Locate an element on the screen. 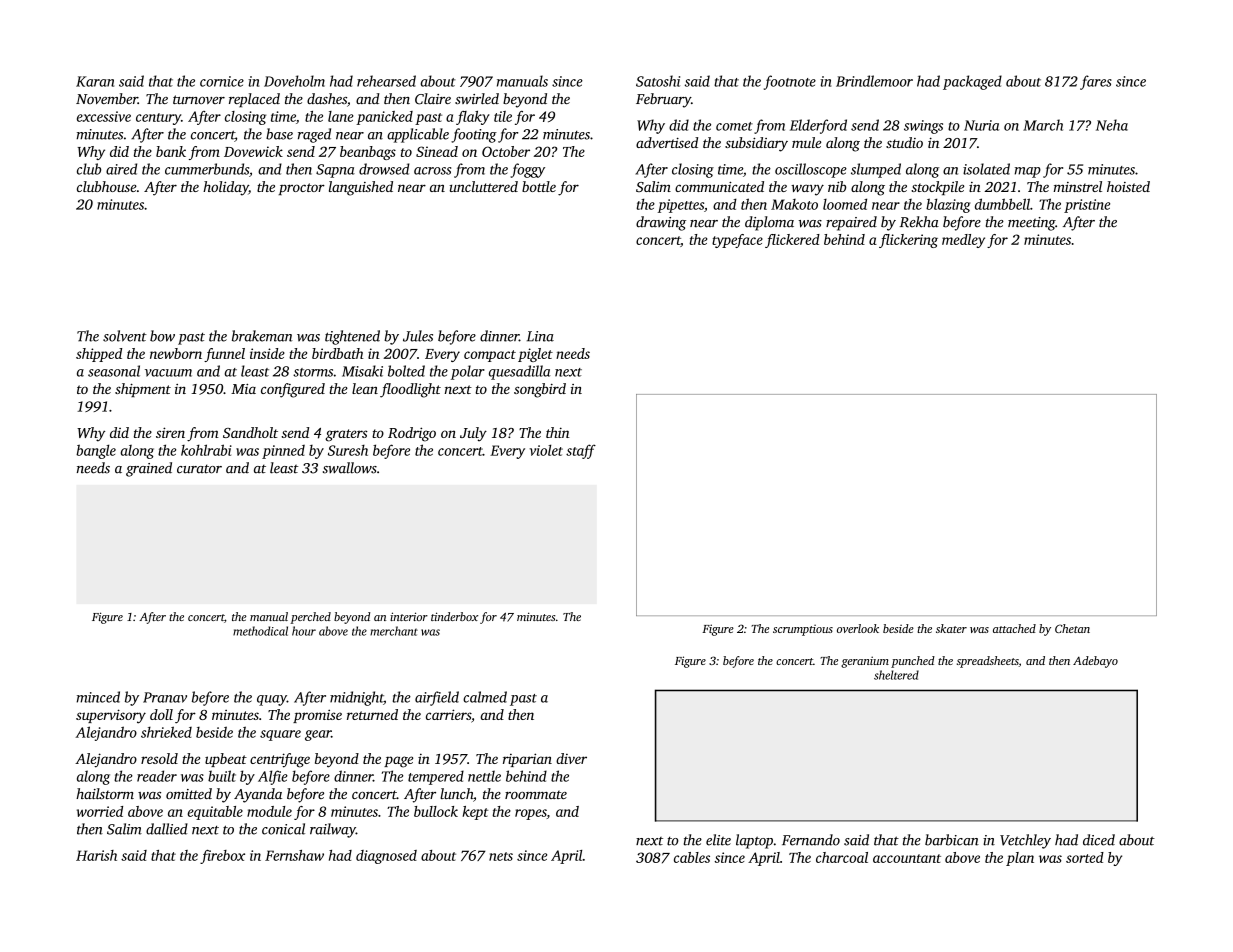  advertised is located at coordinates (667, 142).
